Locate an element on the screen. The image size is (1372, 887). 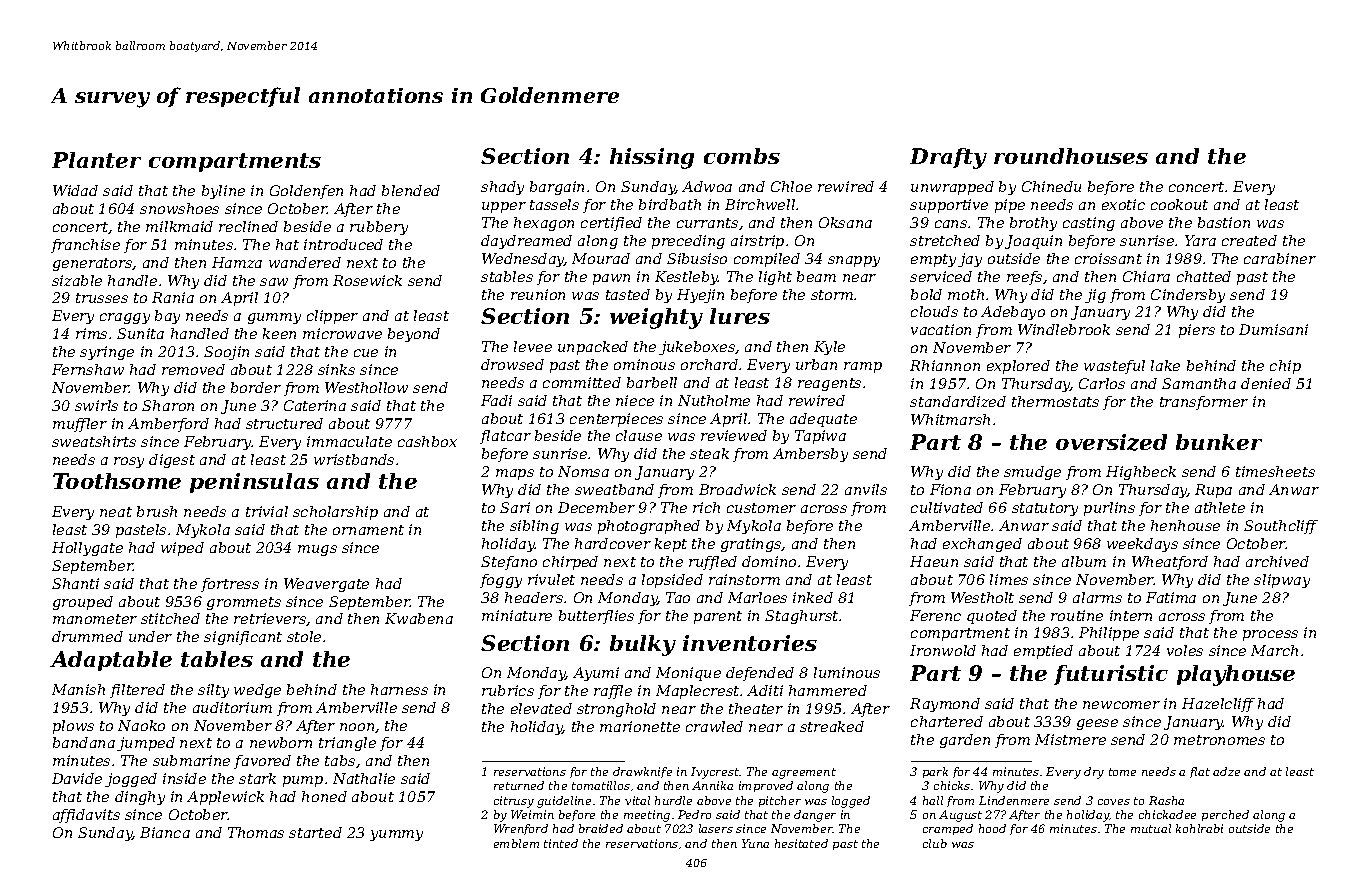
combs is located at coordinates (742, 156).
